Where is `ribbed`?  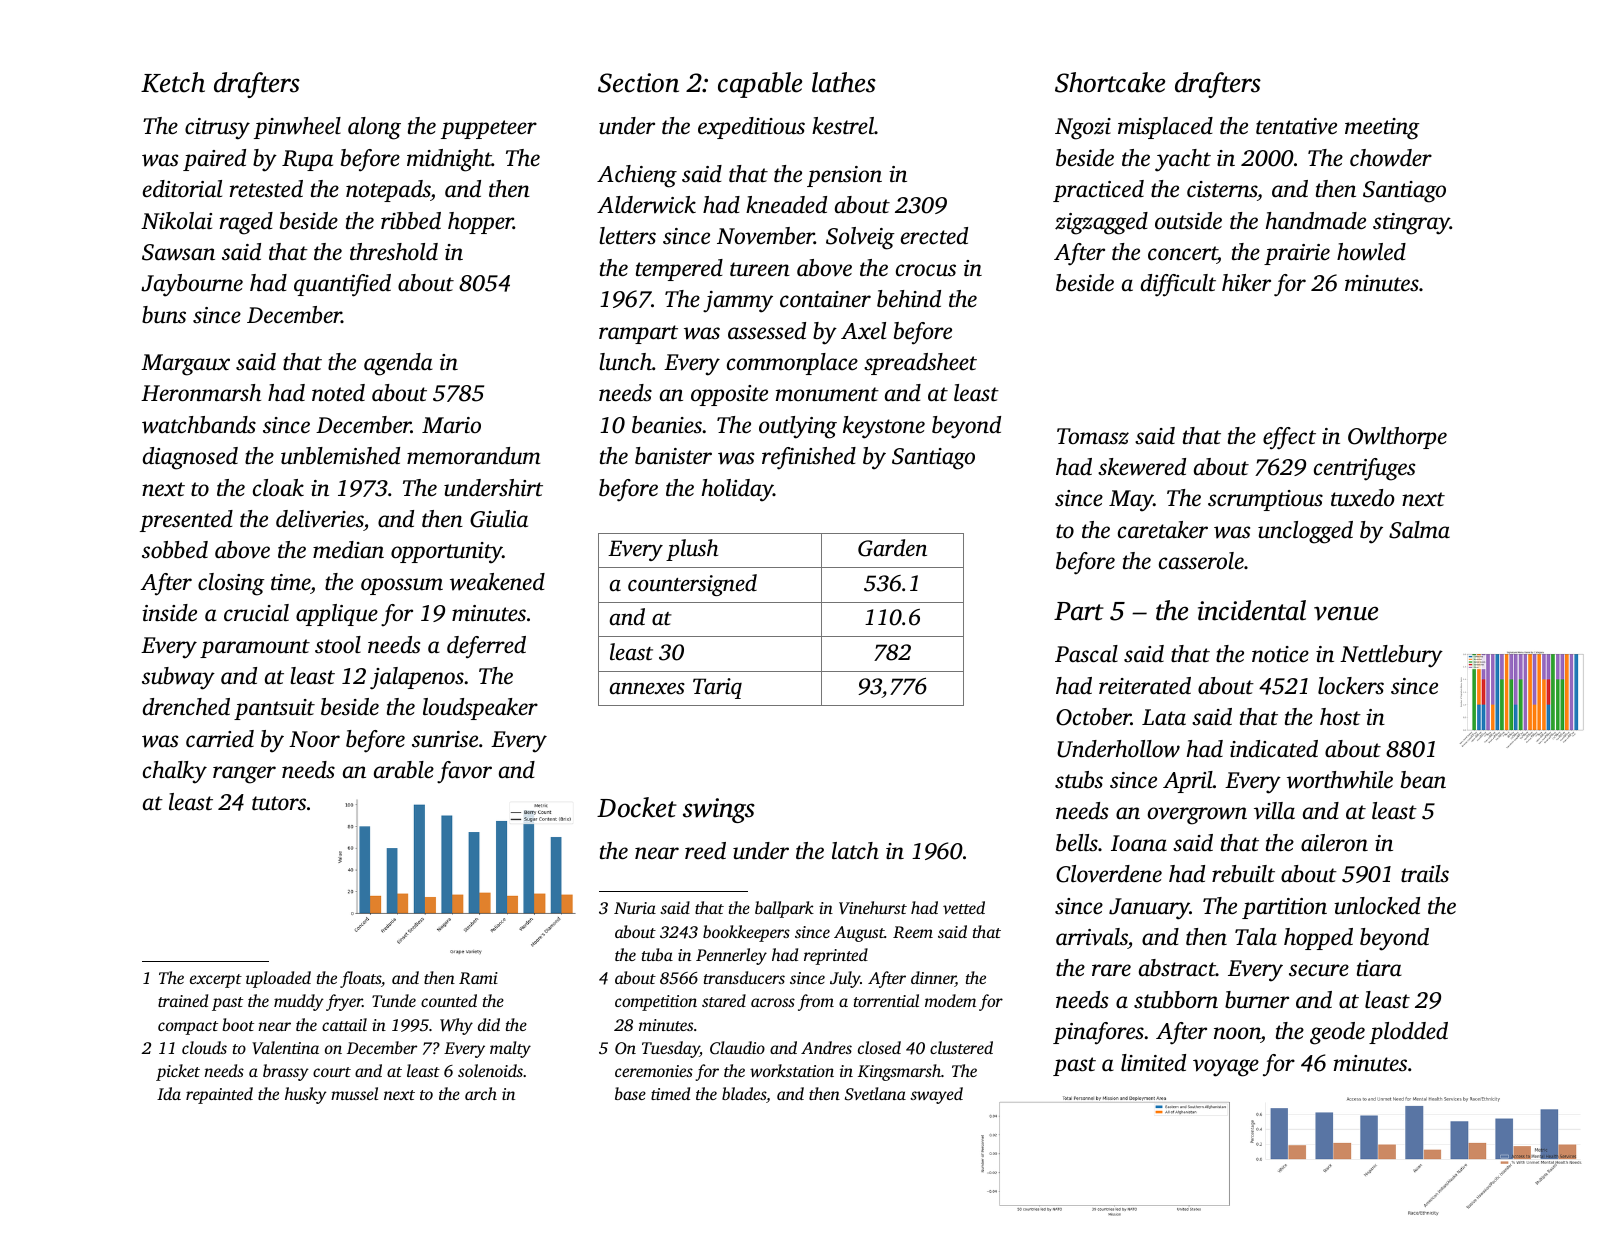
ribbed is located at coordinates (411, 221).
